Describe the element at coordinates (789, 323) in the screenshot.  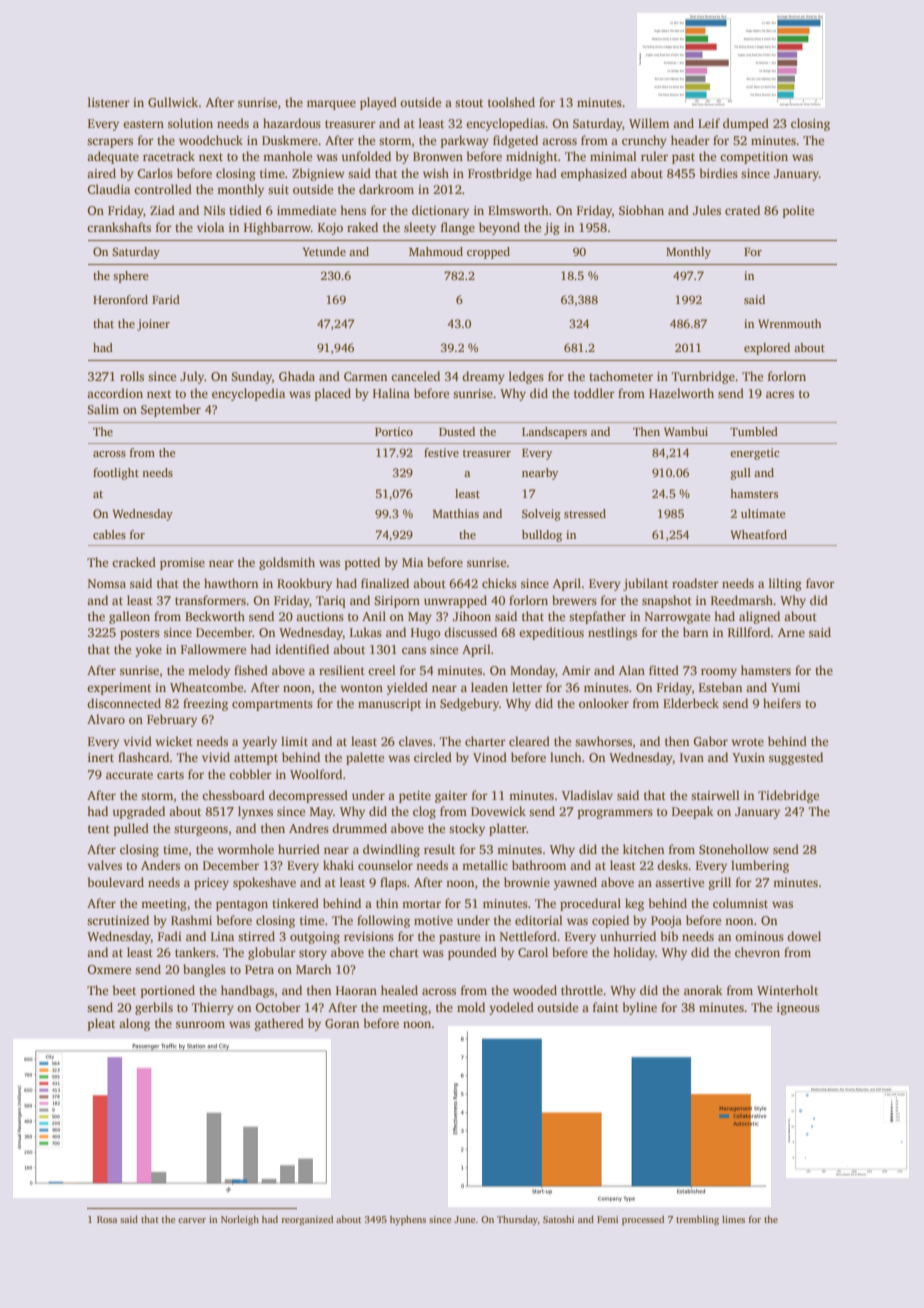
I see `Wrenmouth` at that location.
